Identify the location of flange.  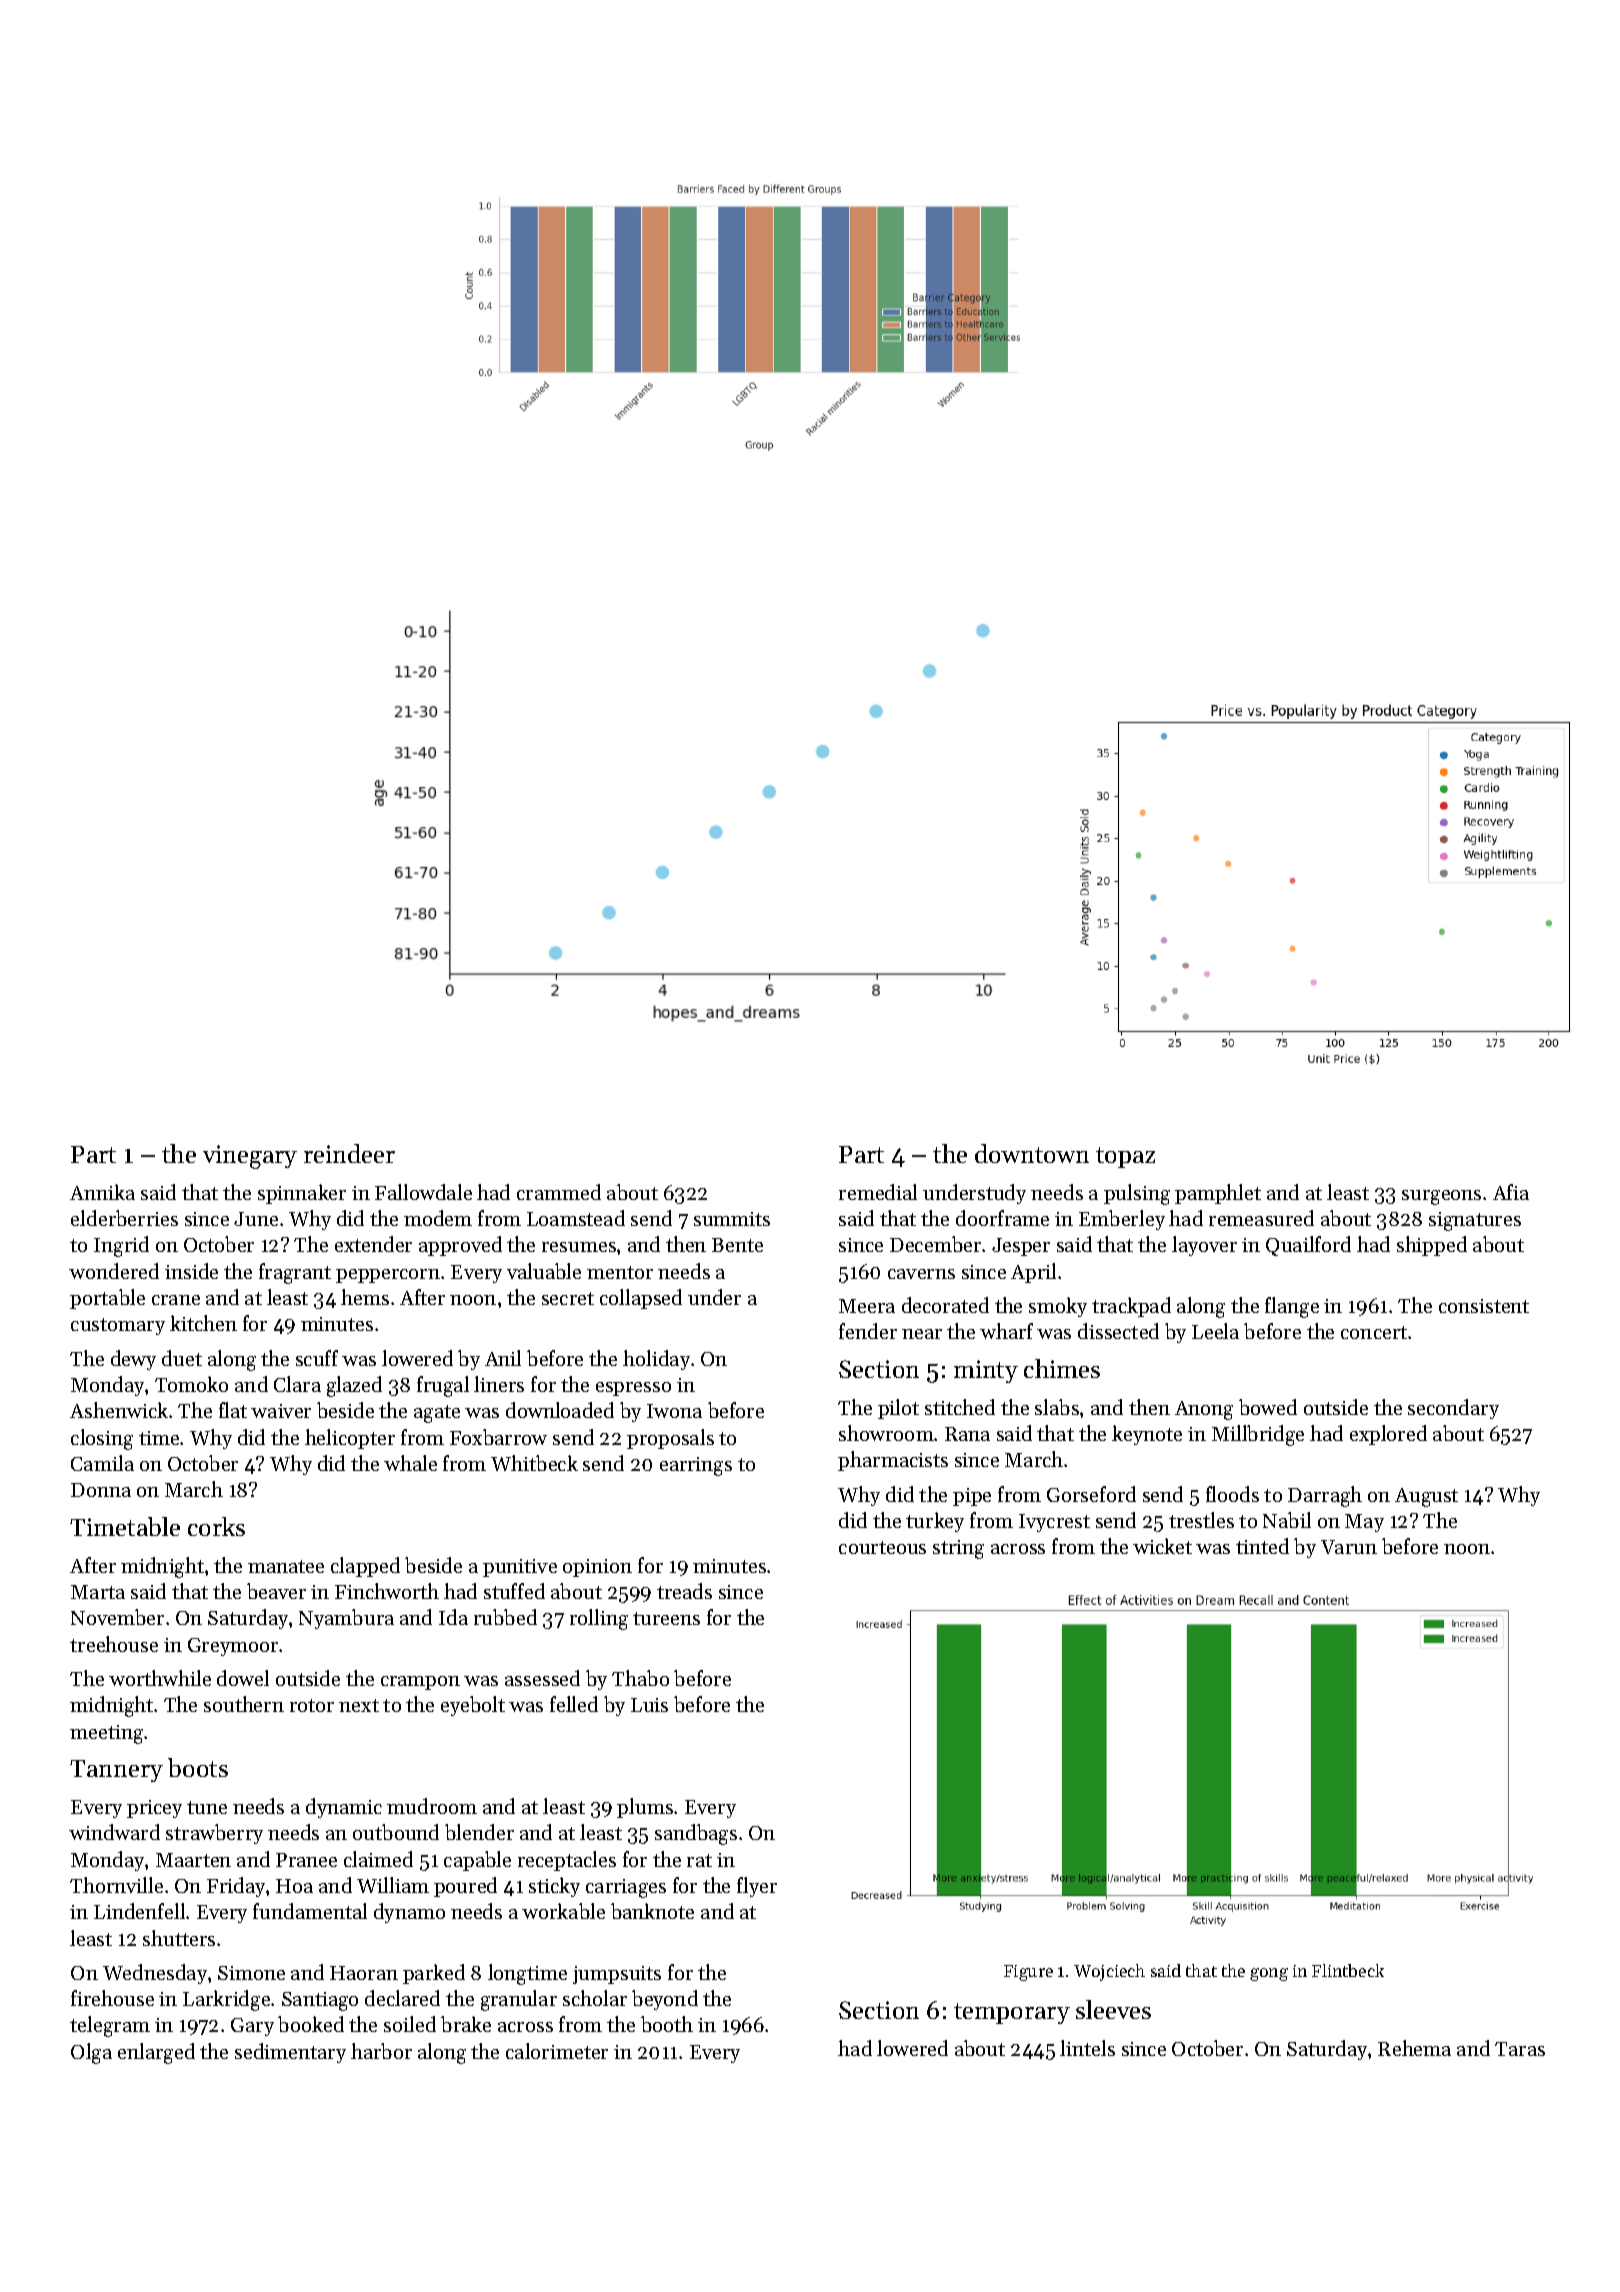
(1292, 1307).
